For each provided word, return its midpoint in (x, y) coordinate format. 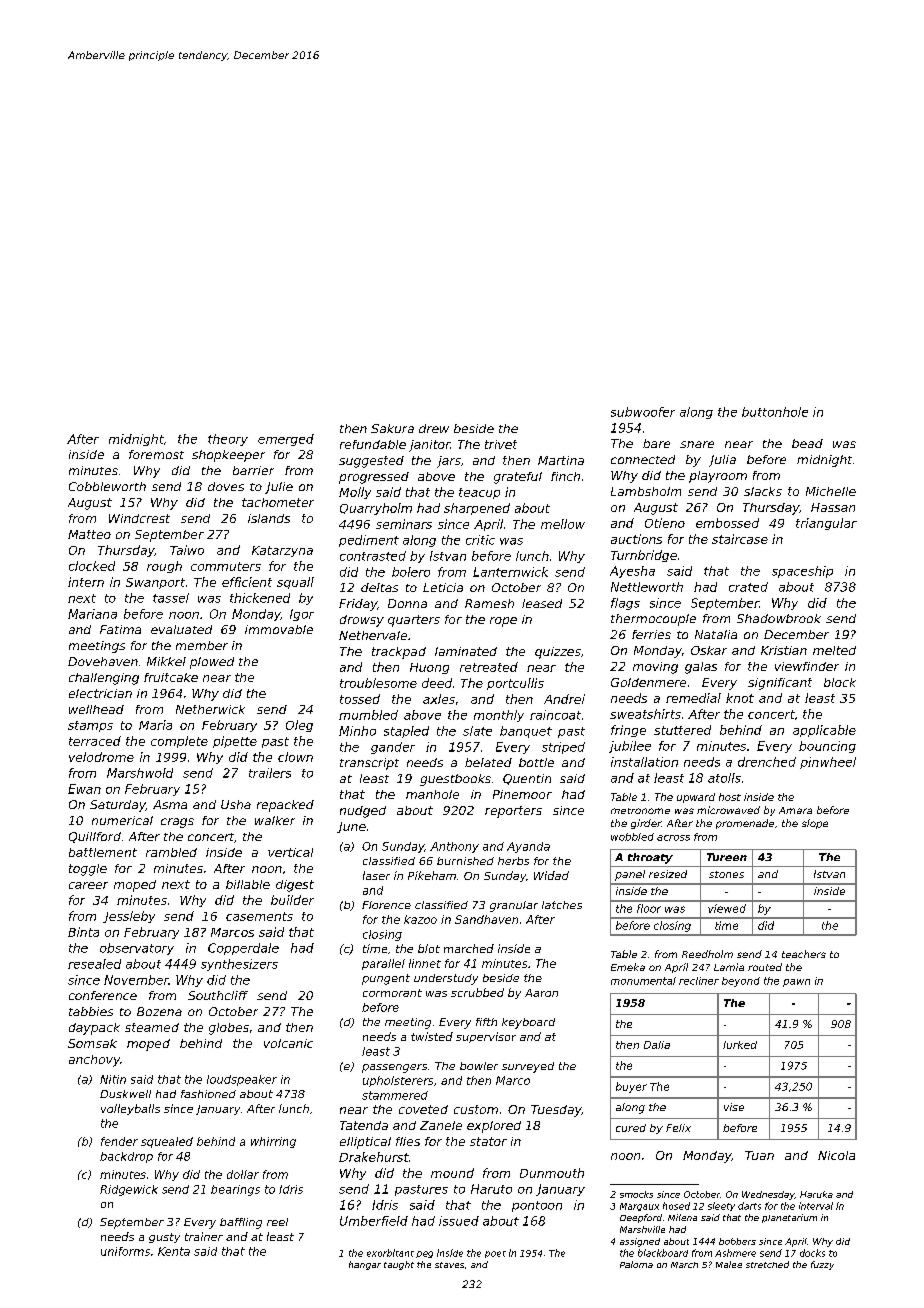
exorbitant (390, 1253)
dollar (243, 1174)
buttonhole (775, 412)
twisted (432, 1036)
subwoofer (643, 412)
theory (228, 440)
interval (816, 1206)
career (88, 885)
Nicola (836, 1155)
